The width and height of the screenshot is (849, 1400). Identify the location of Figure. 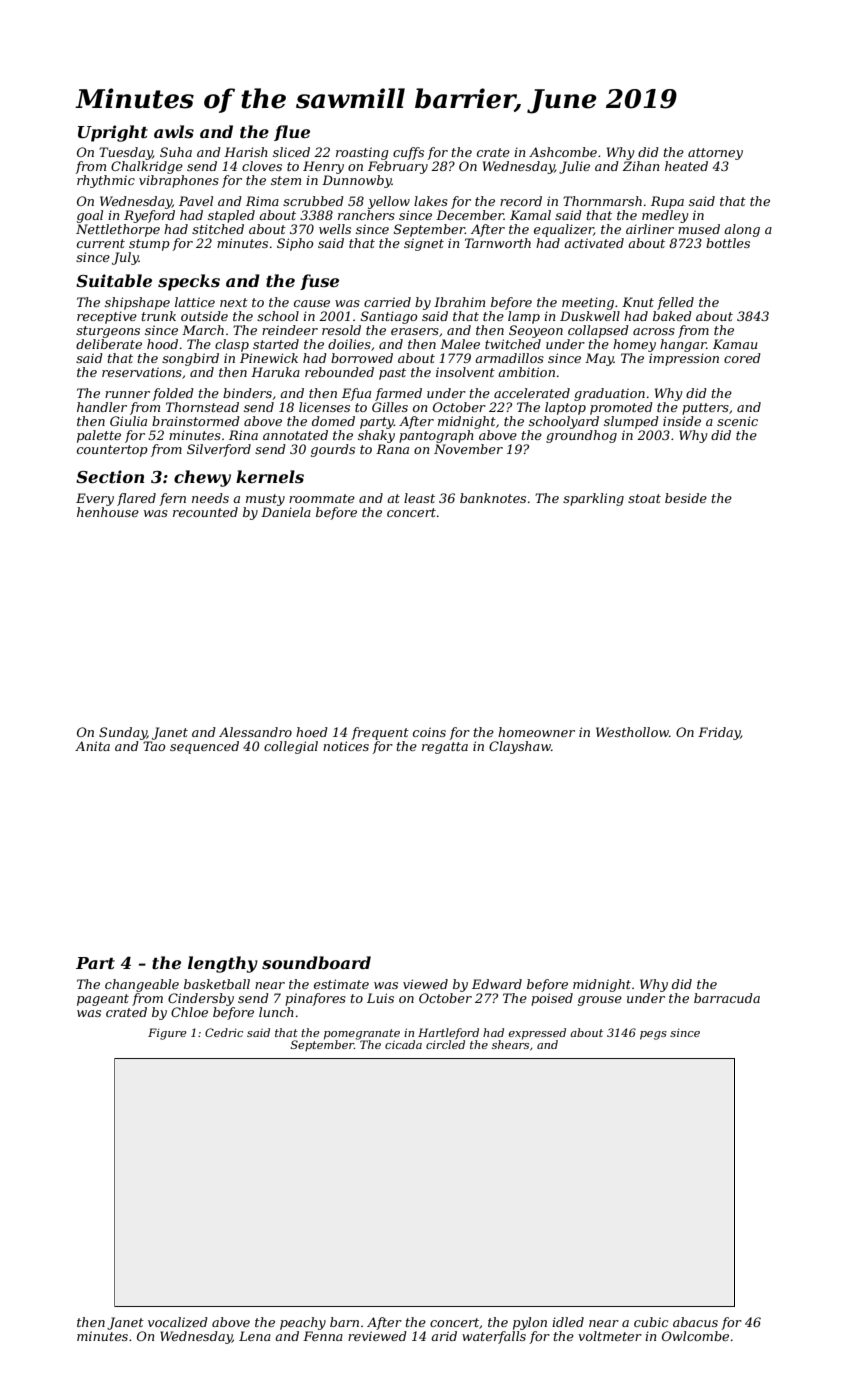
(167, 1034).
